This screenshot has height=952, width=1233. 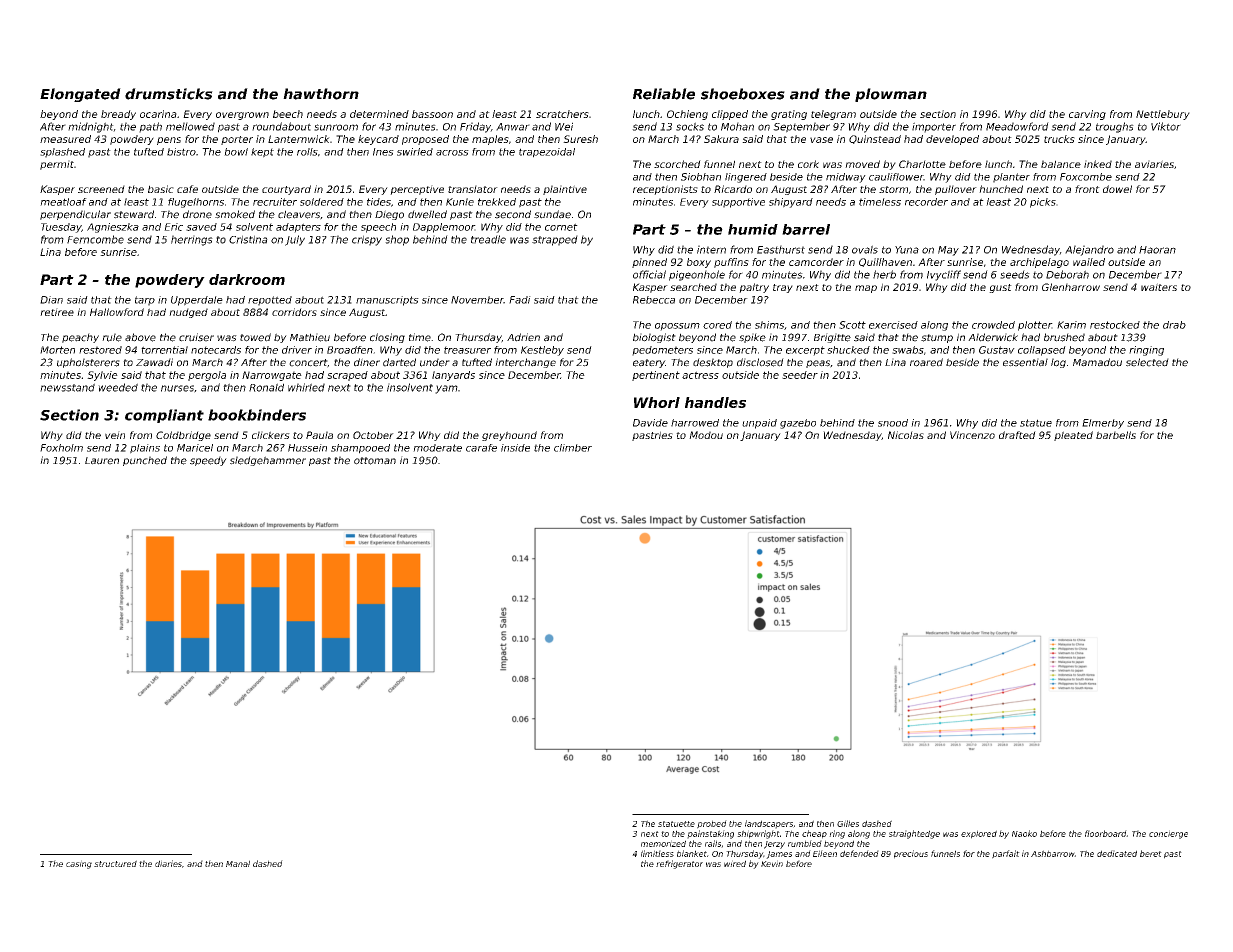 I want to click on Gilles, so click(x=848, y=823).
